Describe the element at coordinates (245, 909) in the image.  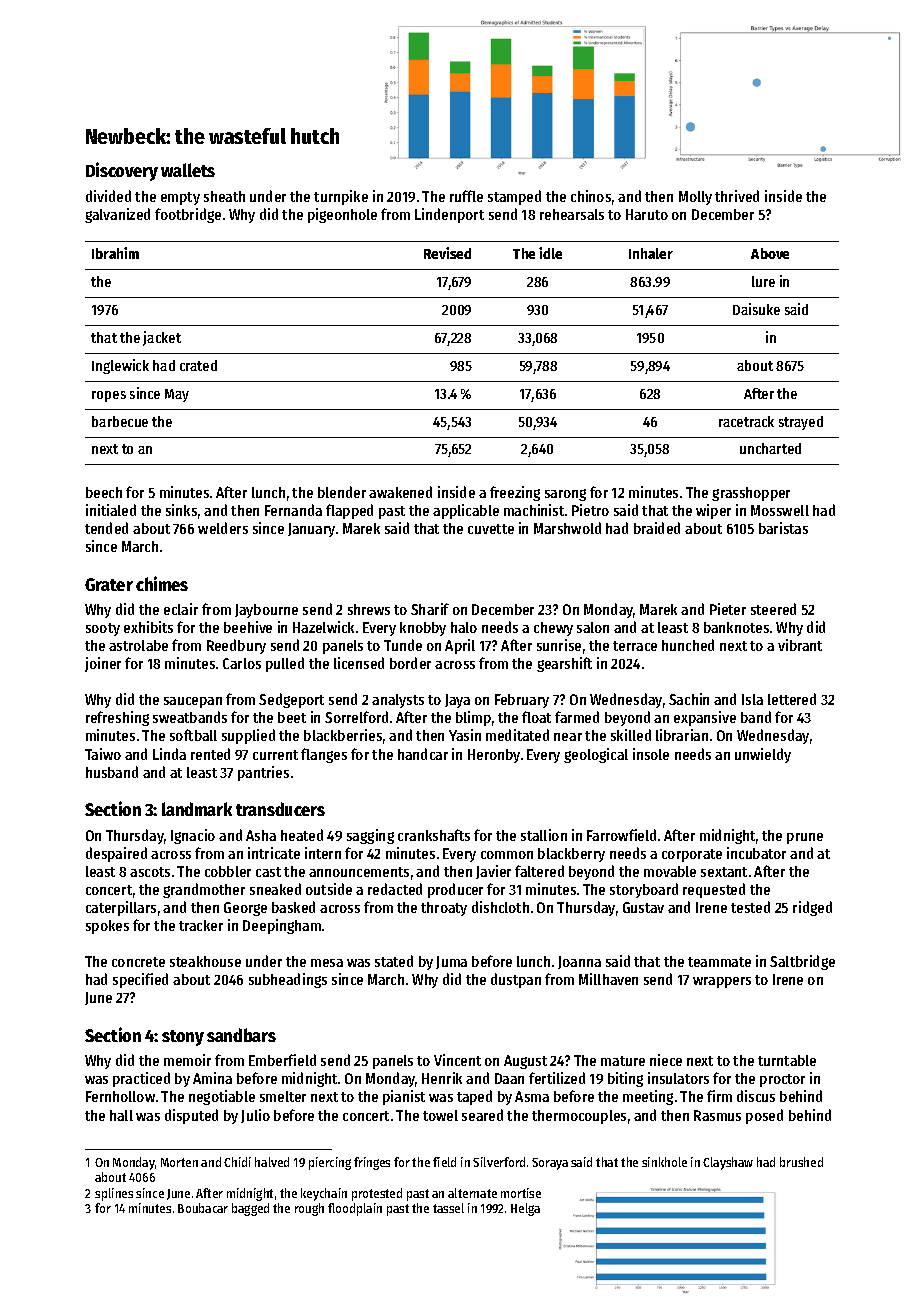
I see `George` at that location.
